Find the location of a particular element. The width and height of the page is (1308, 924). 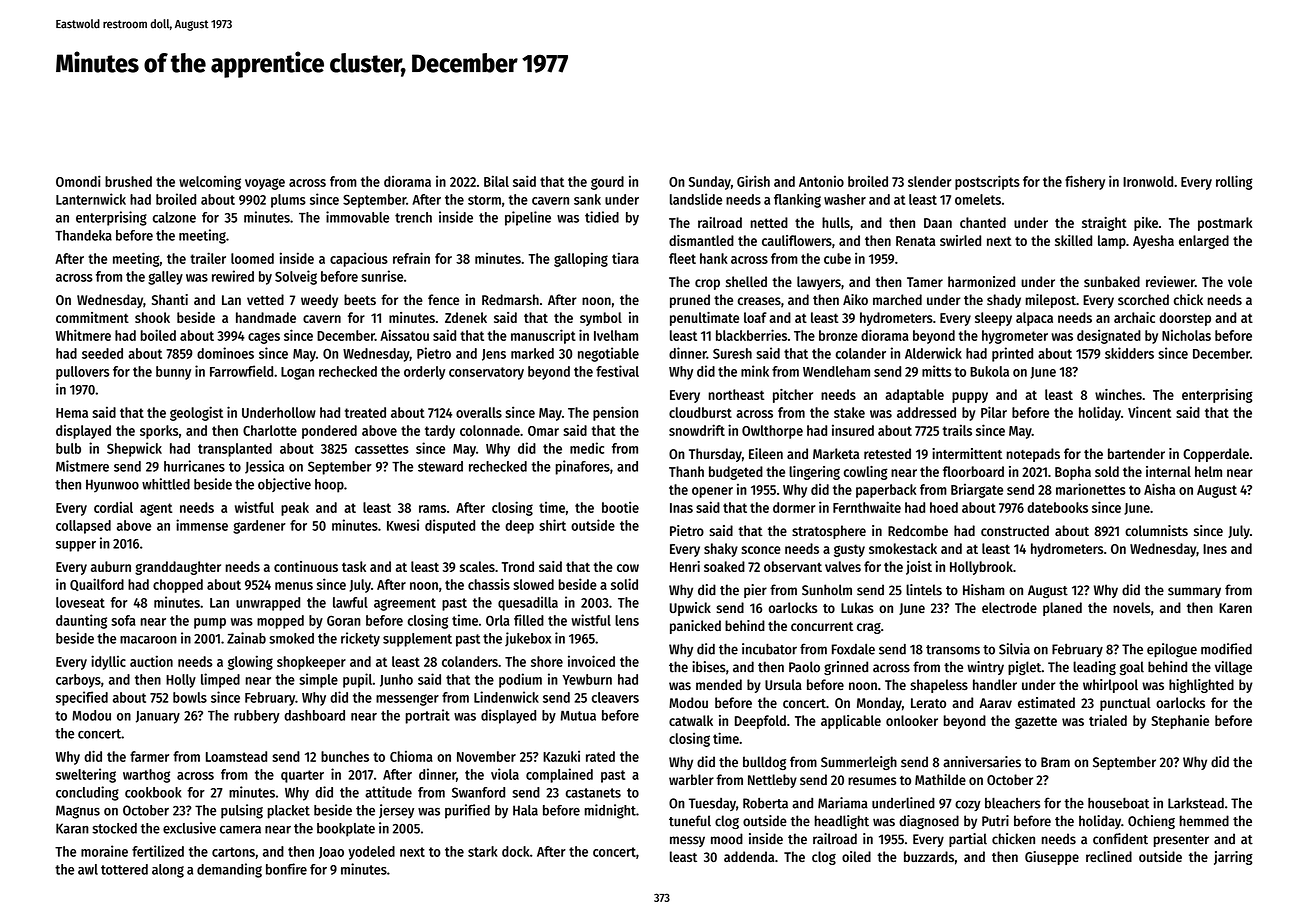

voyage is located at coordinates (265, 184).
